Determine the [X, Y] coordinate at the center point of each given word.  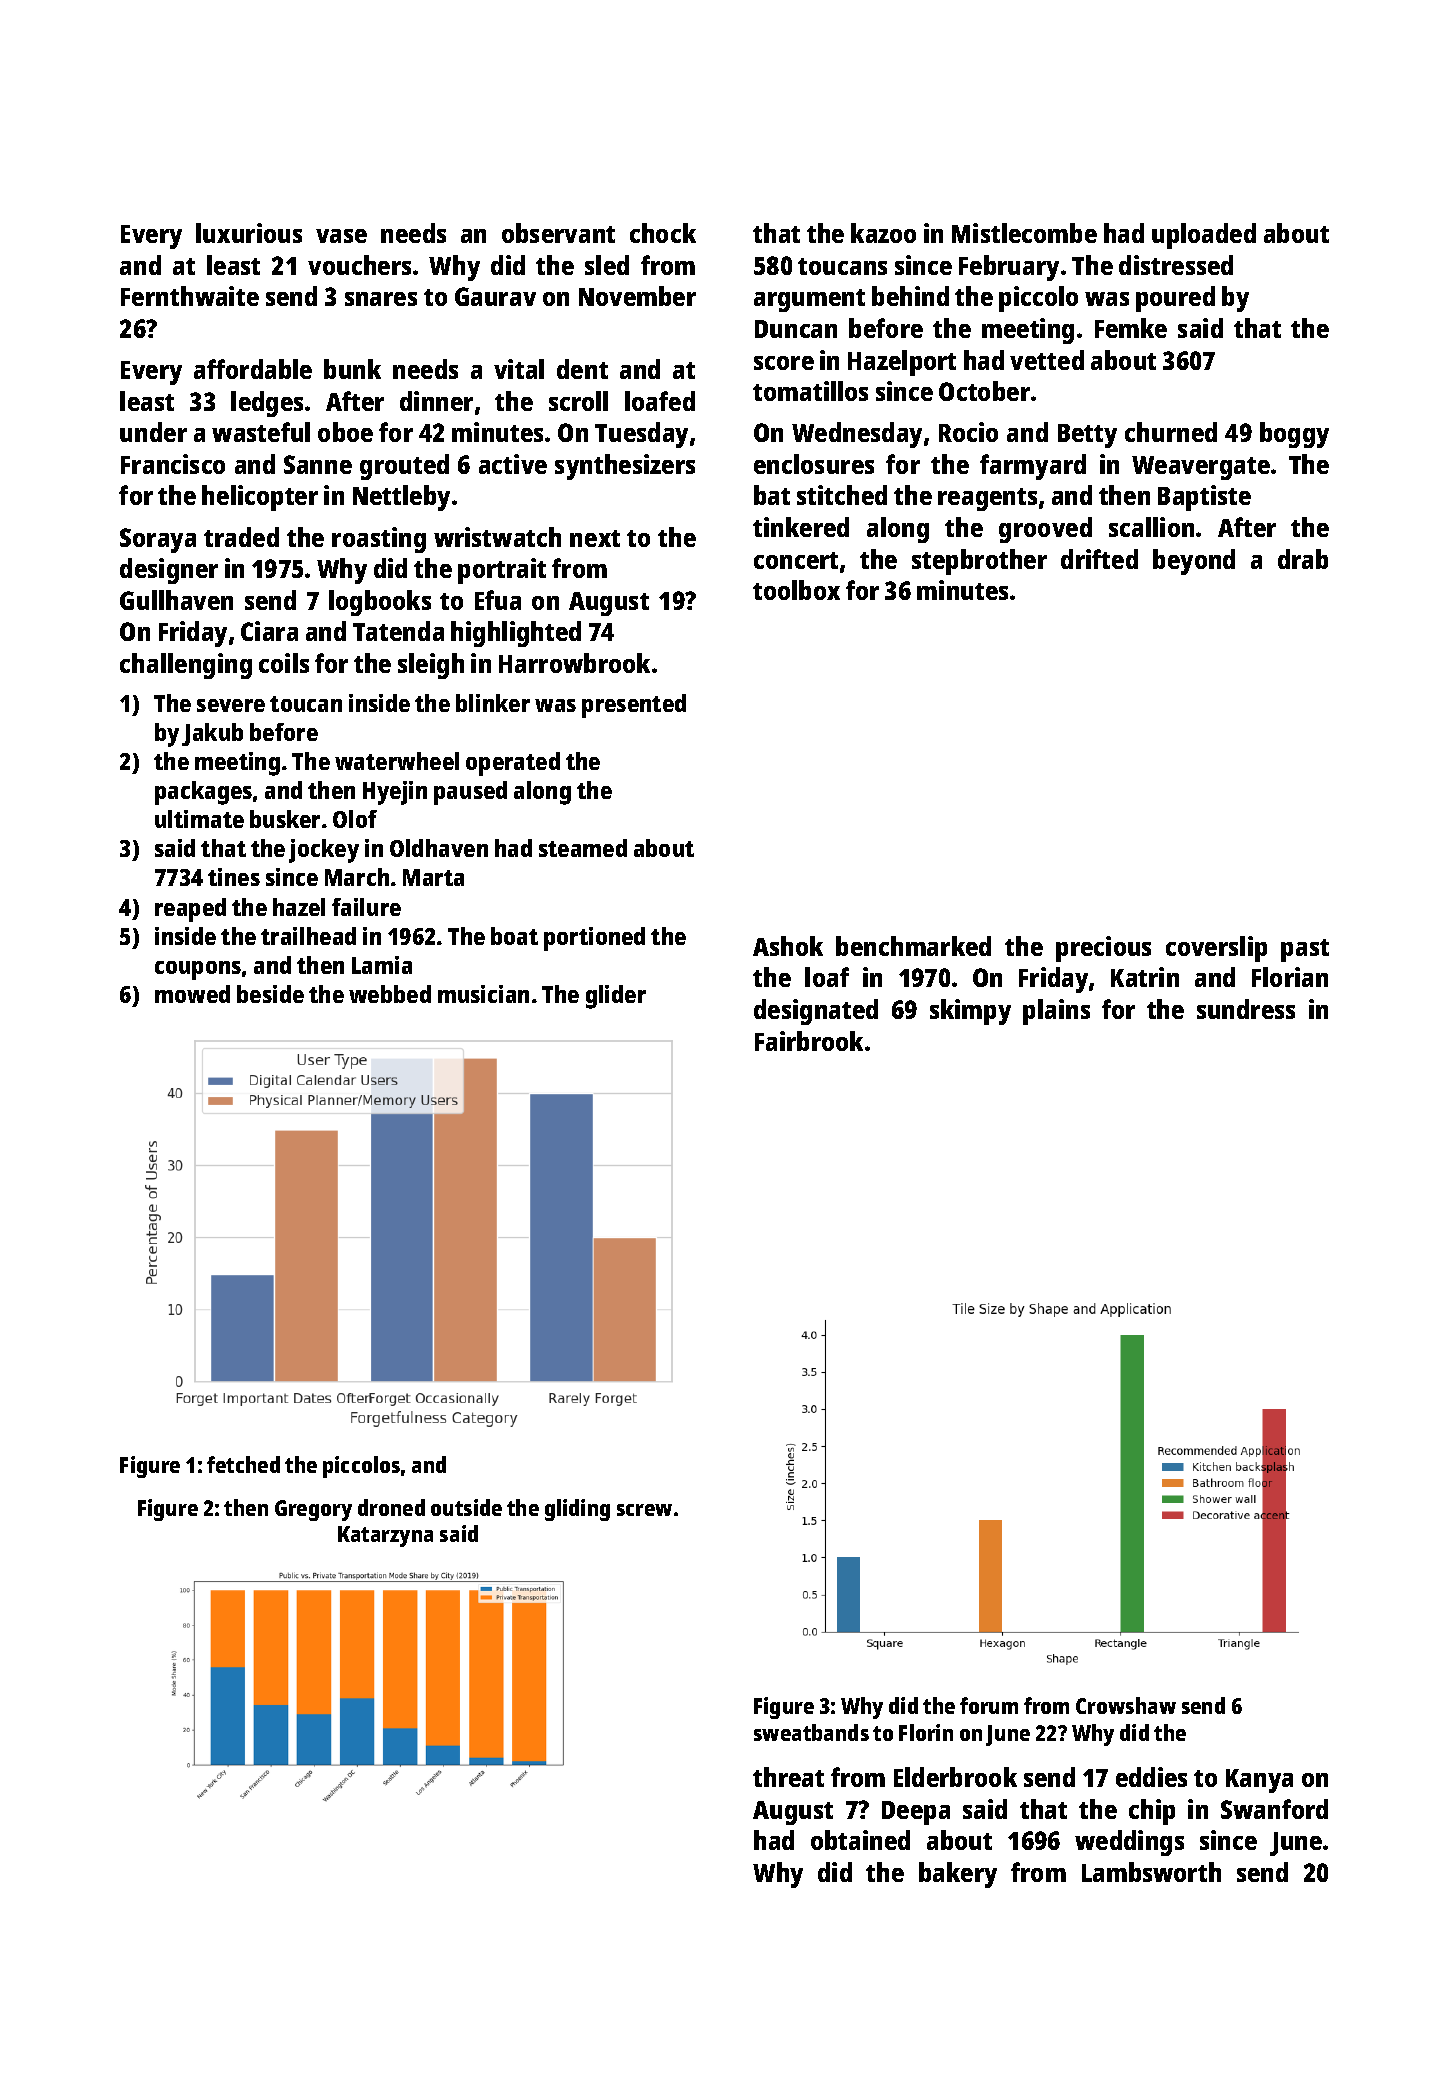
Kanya [1259, 1781]
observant [558, 233]
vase [341, 236]
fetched [243, 1464]
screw [644, 1510]
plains [1056, 1012]
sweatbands [811, 1732]
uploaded [1204, 236]
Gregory [313, 1510]
